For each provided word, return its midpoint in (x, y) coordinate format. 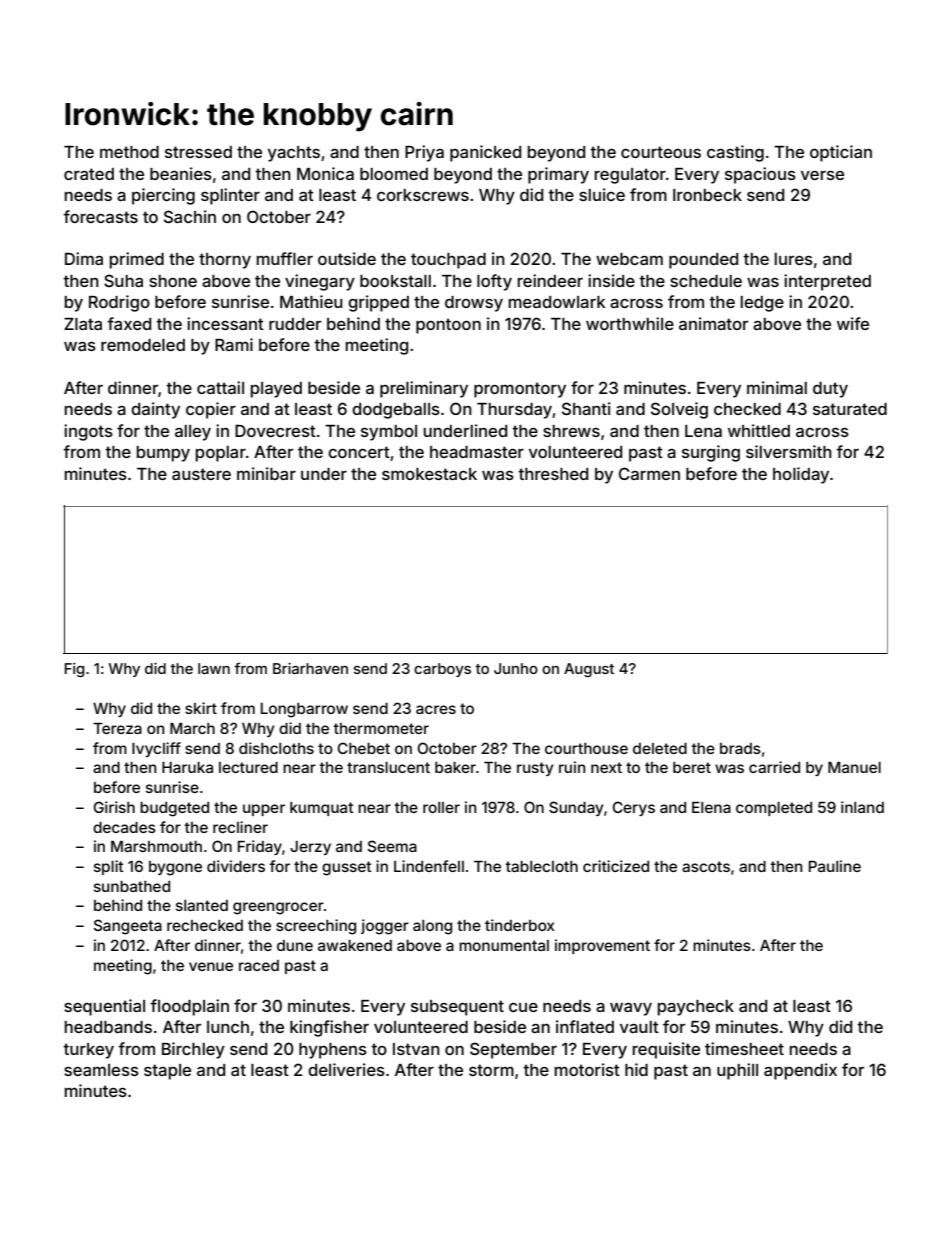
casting (735, 153)
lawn (214, 668)
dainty (155, 410)
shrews (571, 431)
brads (740, 748)
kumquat (322, 809)
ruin (572, 767)
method (129, 152)
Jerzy (310, 848)
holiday (801, 475)
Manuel (854, 767)
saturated (850, 409)
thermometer (381, 728)
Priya (424, 153)
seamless (101, 1070)
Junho (516, 668)
